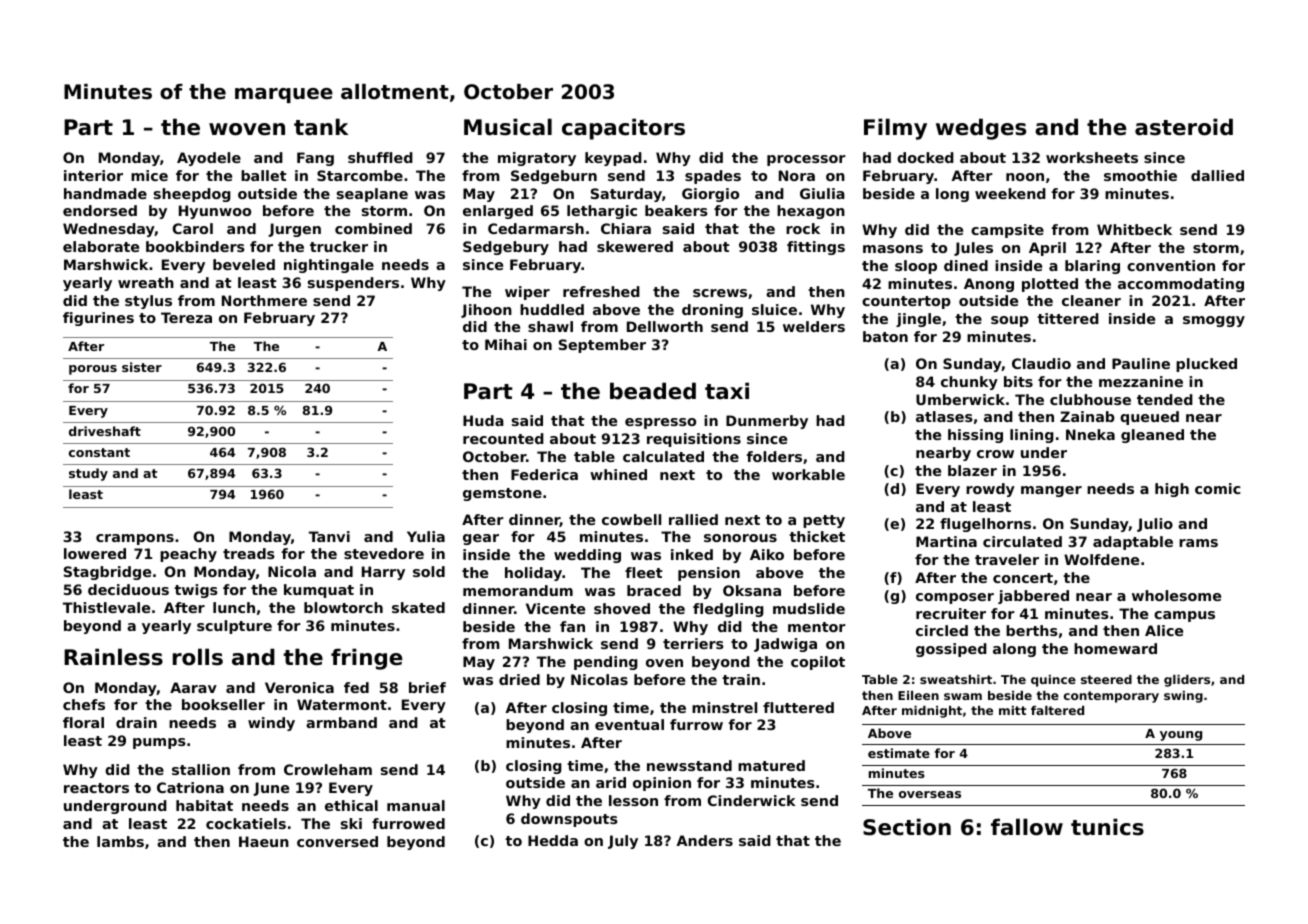 The image size is (1308, 924). Describe the element at coordinates (767, 422) in the page. I see `Dunmerby` at that location.
